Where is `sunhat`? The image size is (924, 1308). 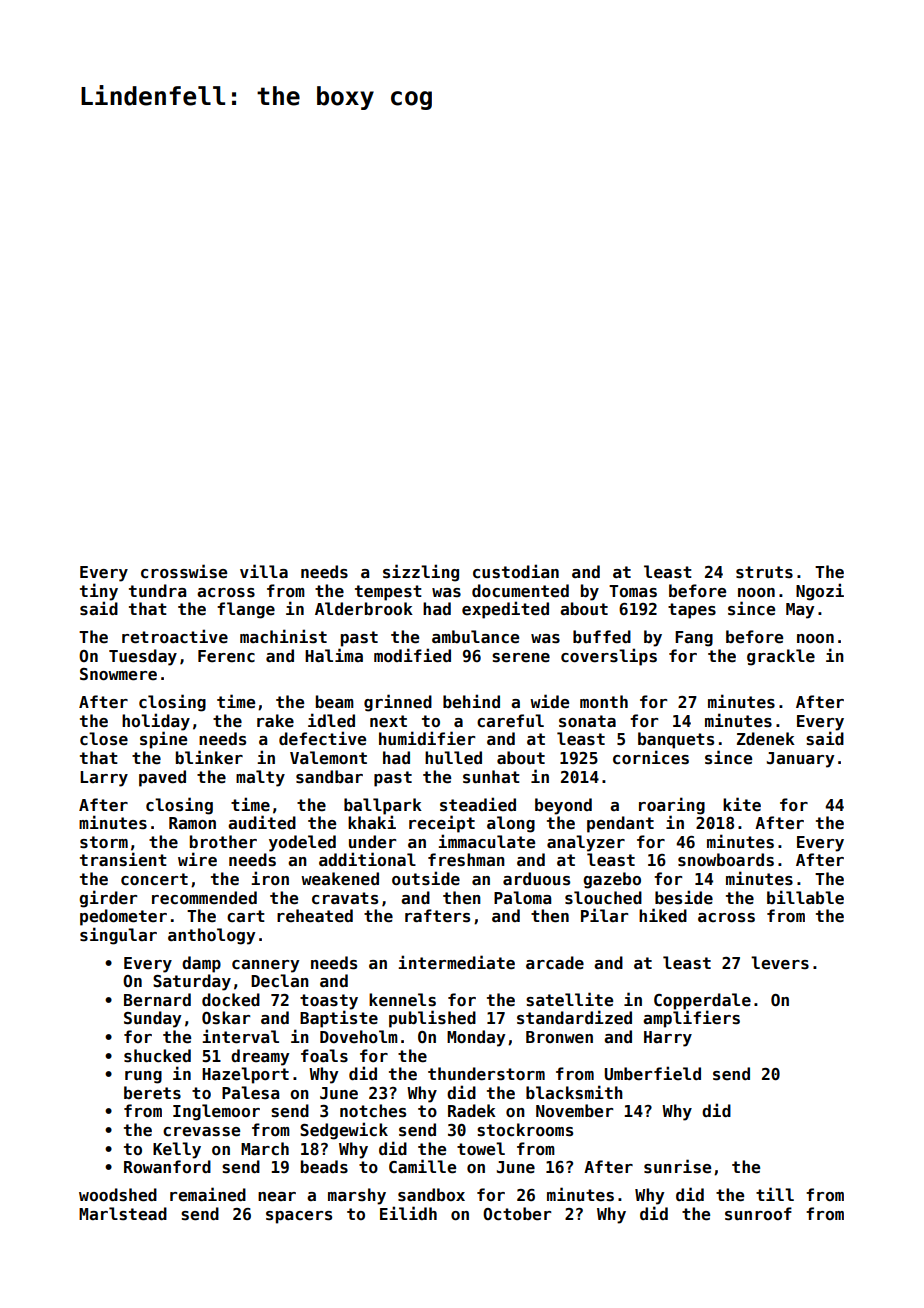 sunhat is located at coordinates (491, 777).
